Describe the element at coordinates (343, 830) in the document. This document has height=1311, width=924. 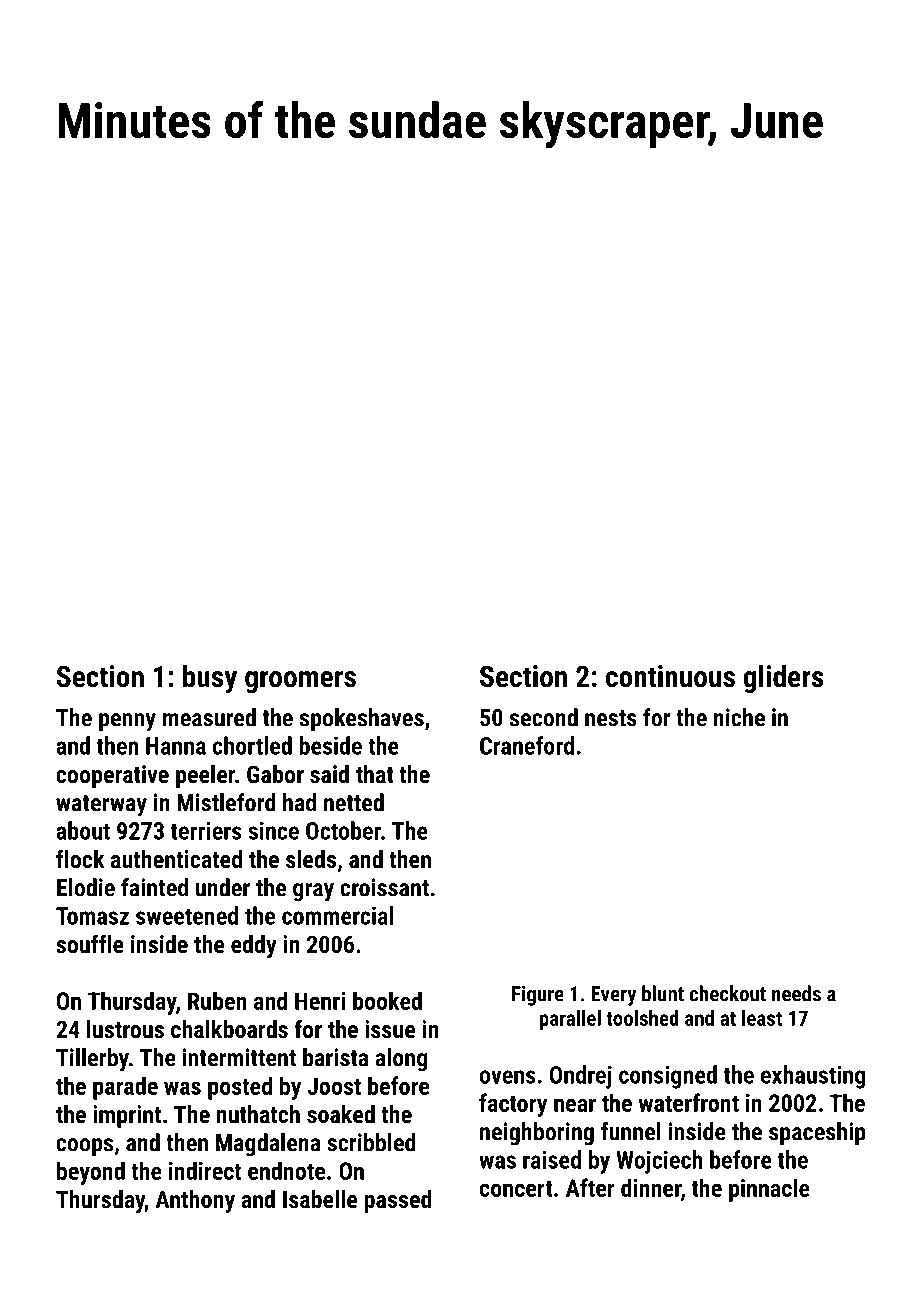
I see `October` at that location.
